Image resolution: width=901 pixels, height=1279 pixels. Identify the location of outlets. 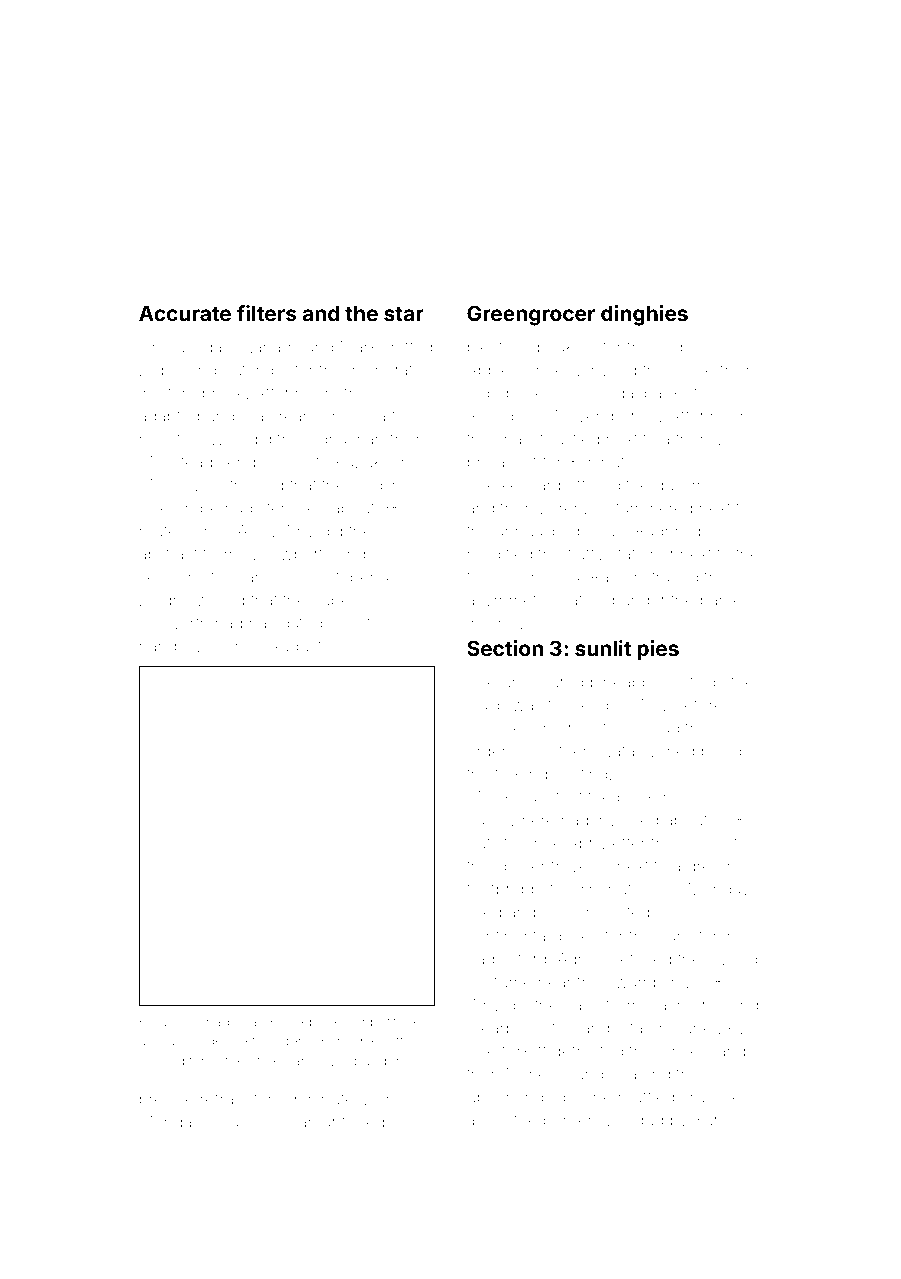
(491, 843).
